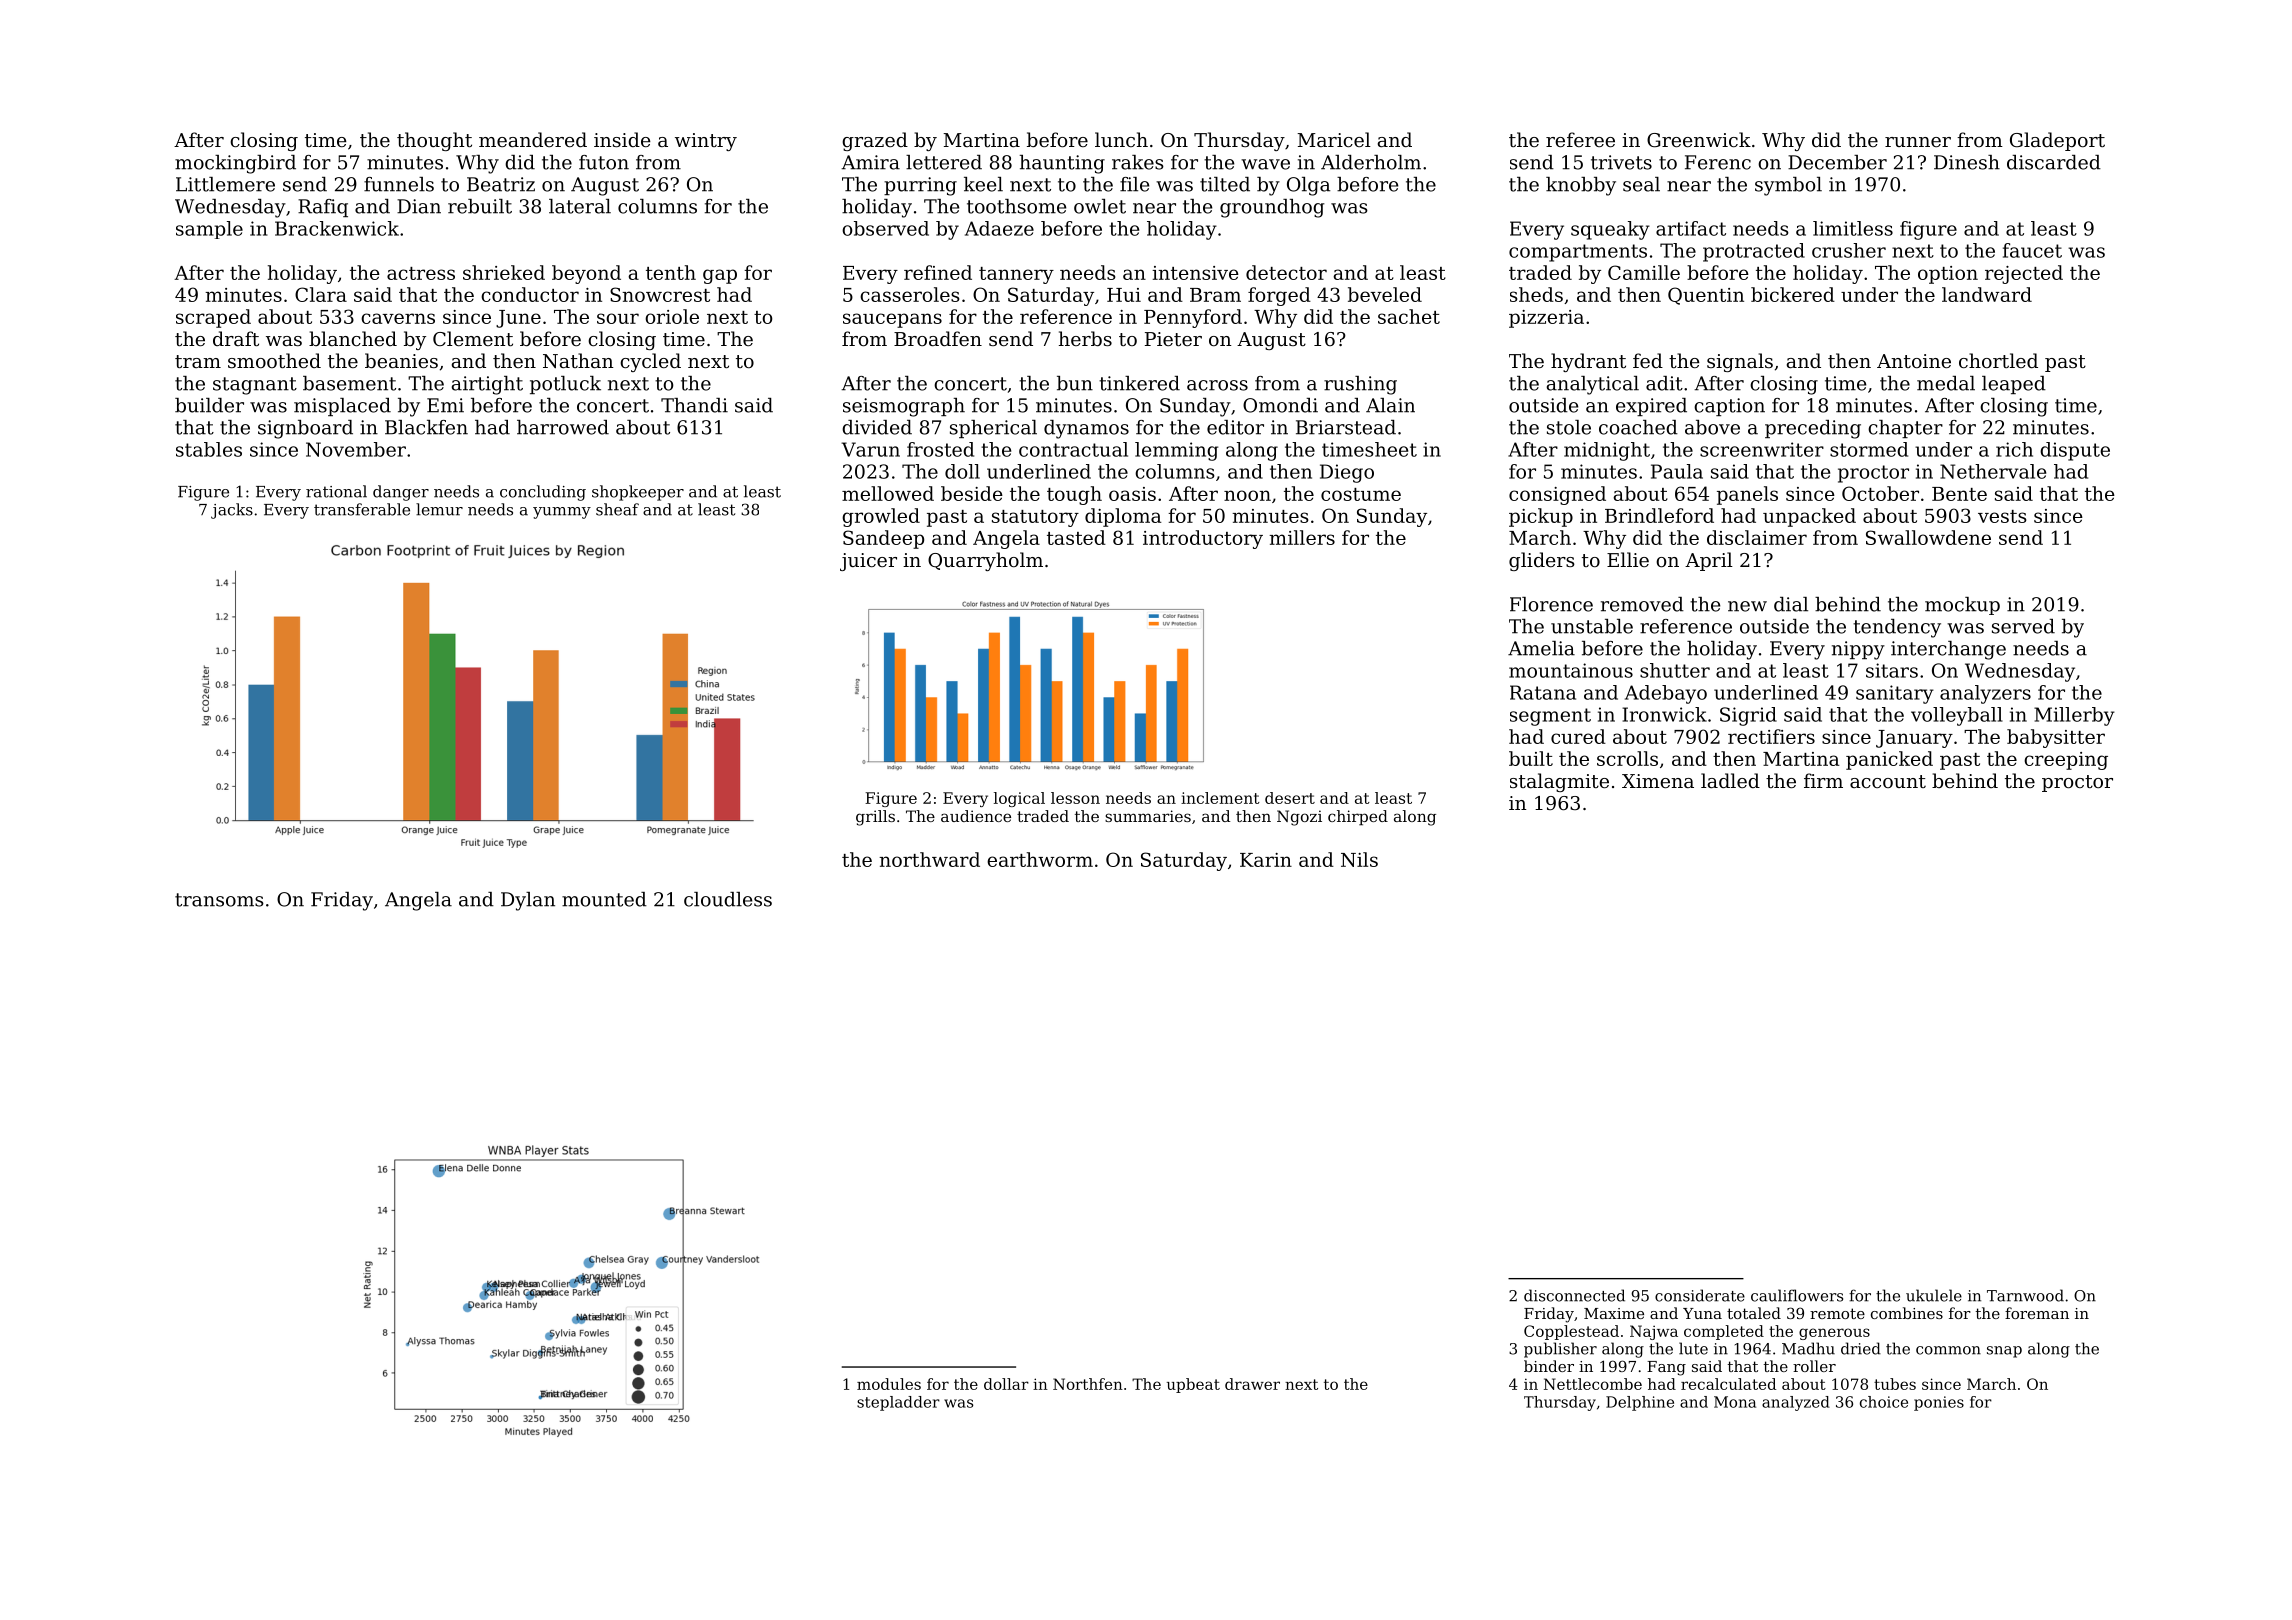  I want to click on account, so click(1888, 781).
